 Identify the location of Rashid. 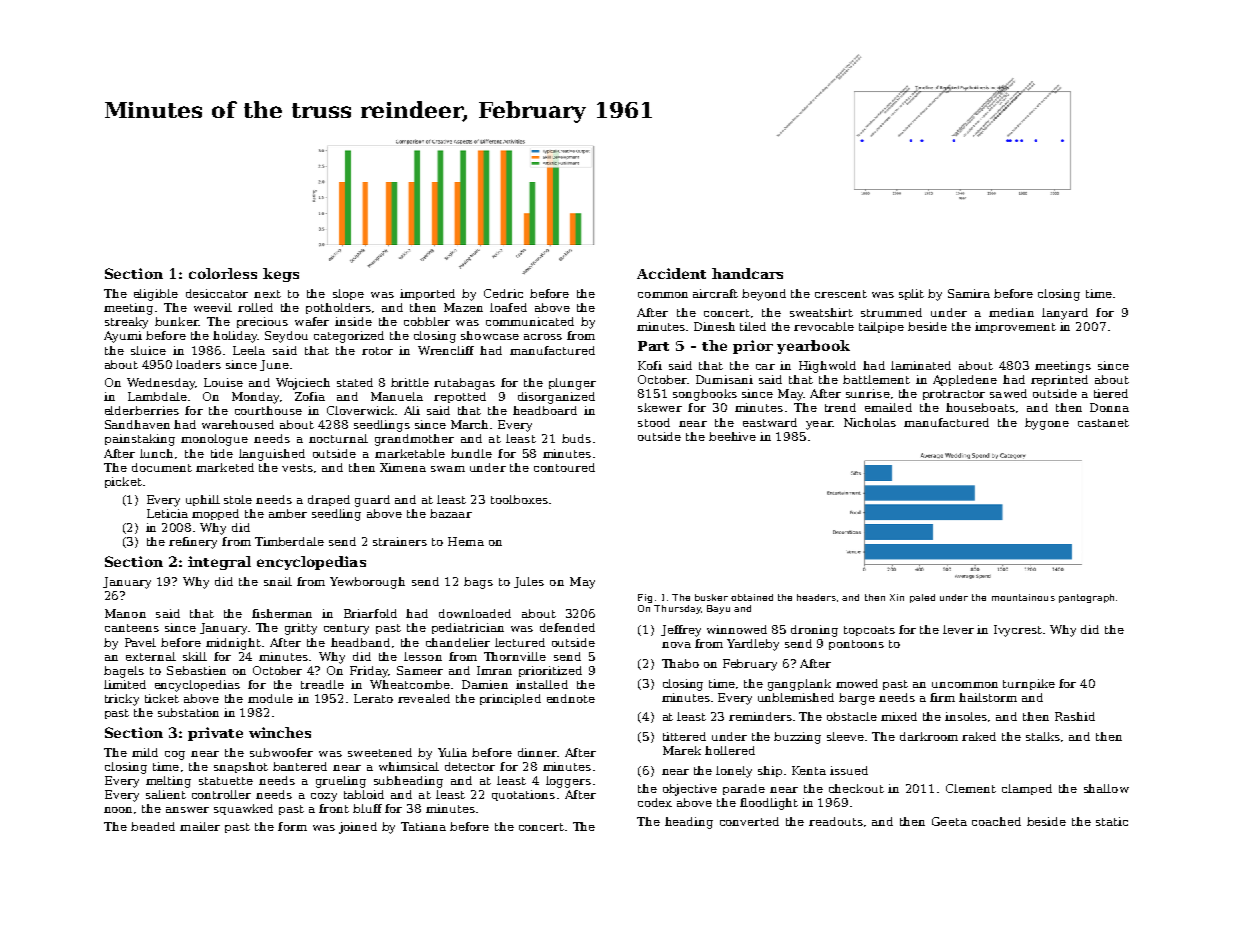
(1075, 716).
